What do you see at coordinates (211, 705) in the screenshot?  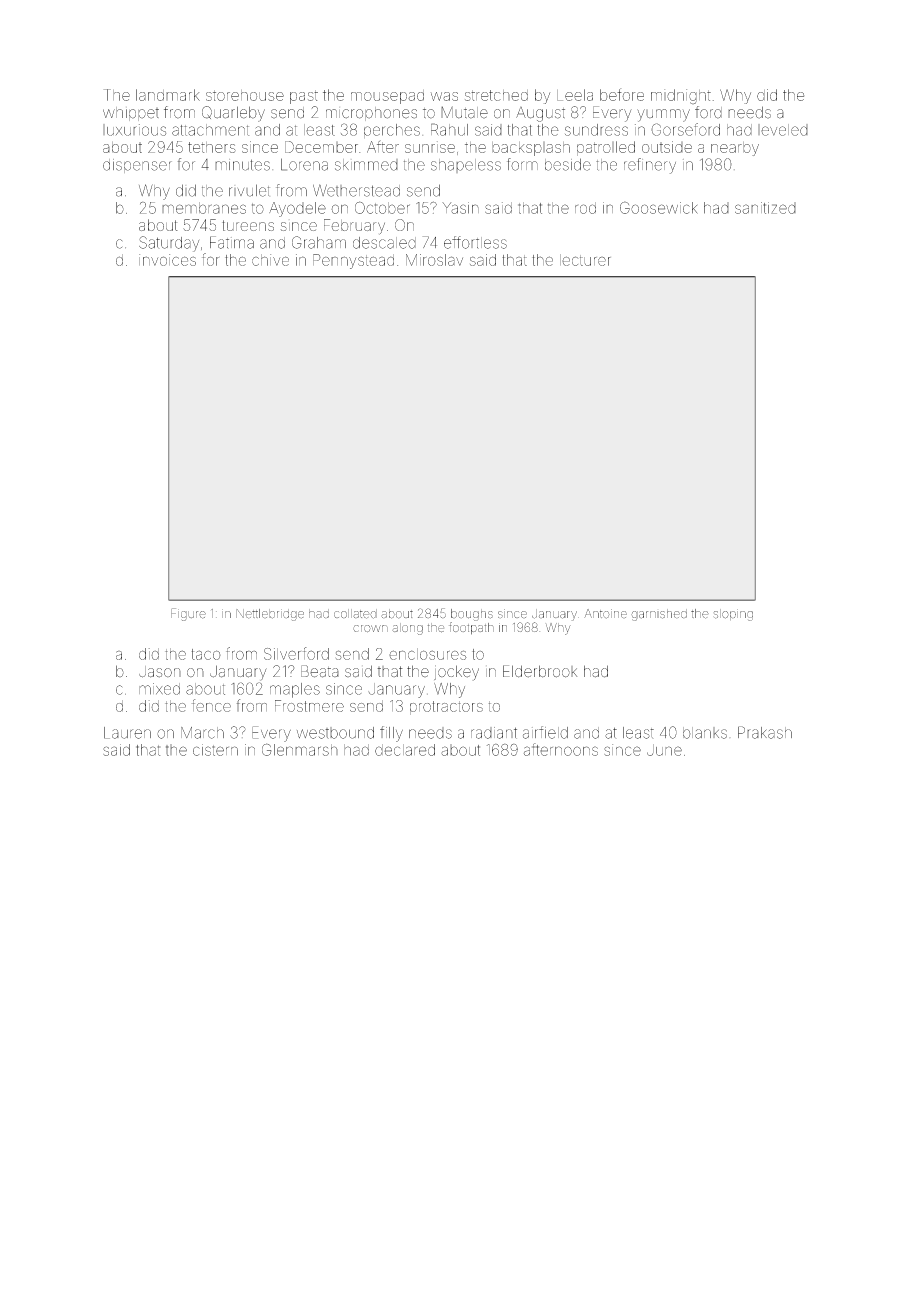 I see `fence` at bounding box center [211, 705].
